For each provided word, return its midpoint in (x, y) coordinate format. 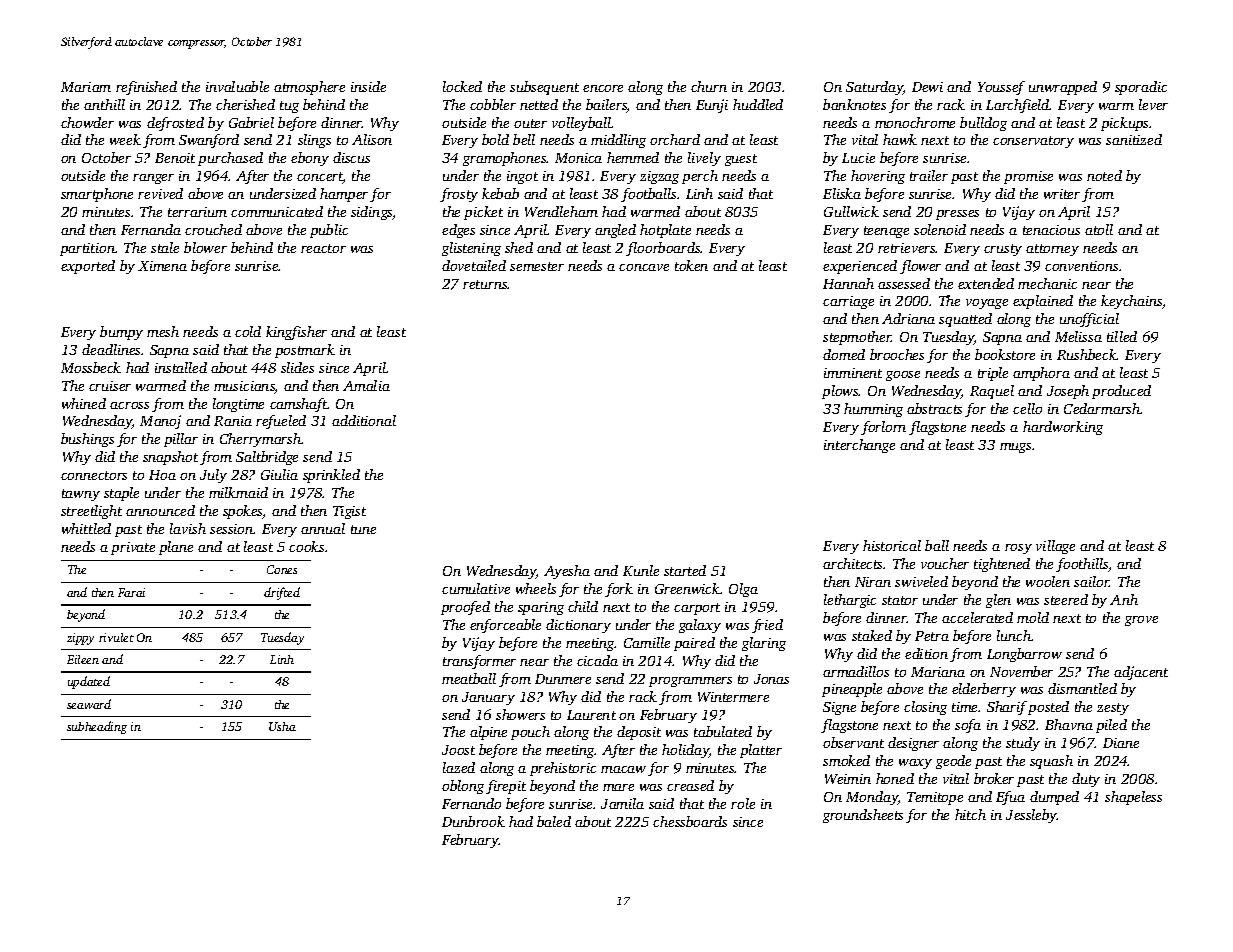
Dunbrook (473, 821)
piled (1111, 726)
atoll (1099, 229)
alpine (488, 733)
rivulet (116, 637)
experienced (860, 267)
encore (603, 88)
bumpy (121, 333)
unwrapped (1063, 88)
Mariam (86, 87)
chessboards (690, 821)
